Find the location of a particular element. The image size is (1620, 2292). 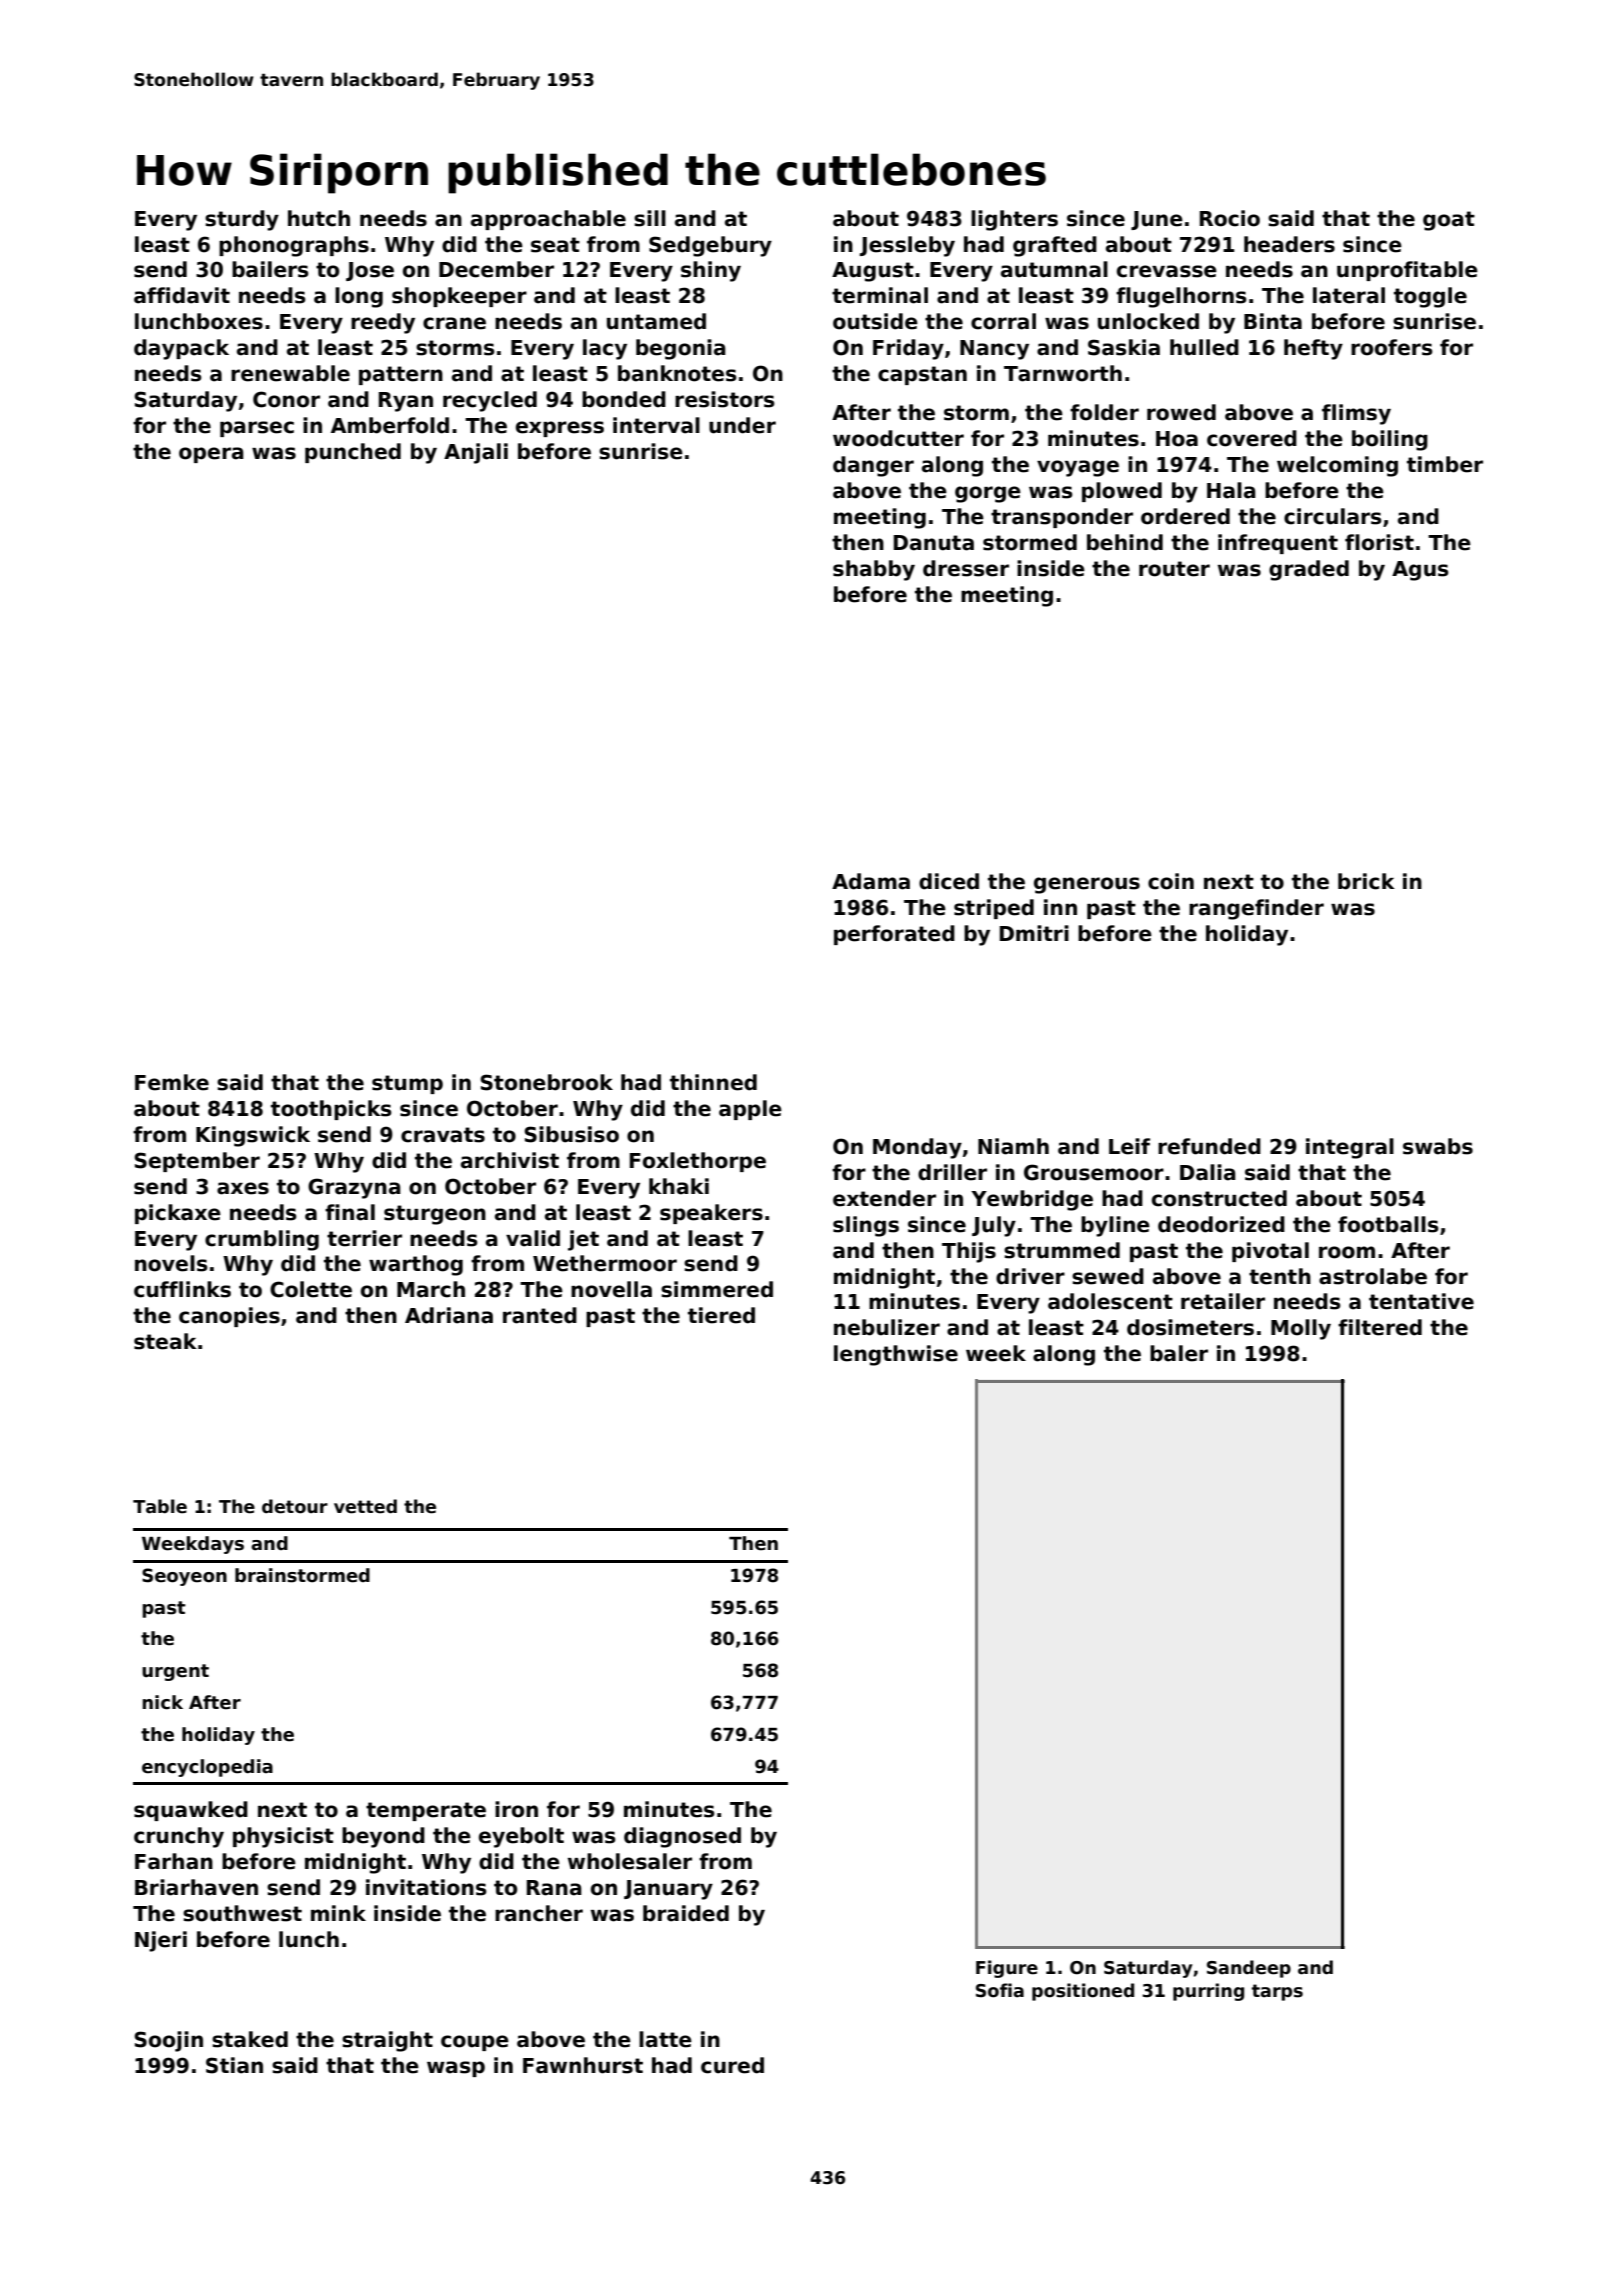

punched is located at coordinates (353, 453).
